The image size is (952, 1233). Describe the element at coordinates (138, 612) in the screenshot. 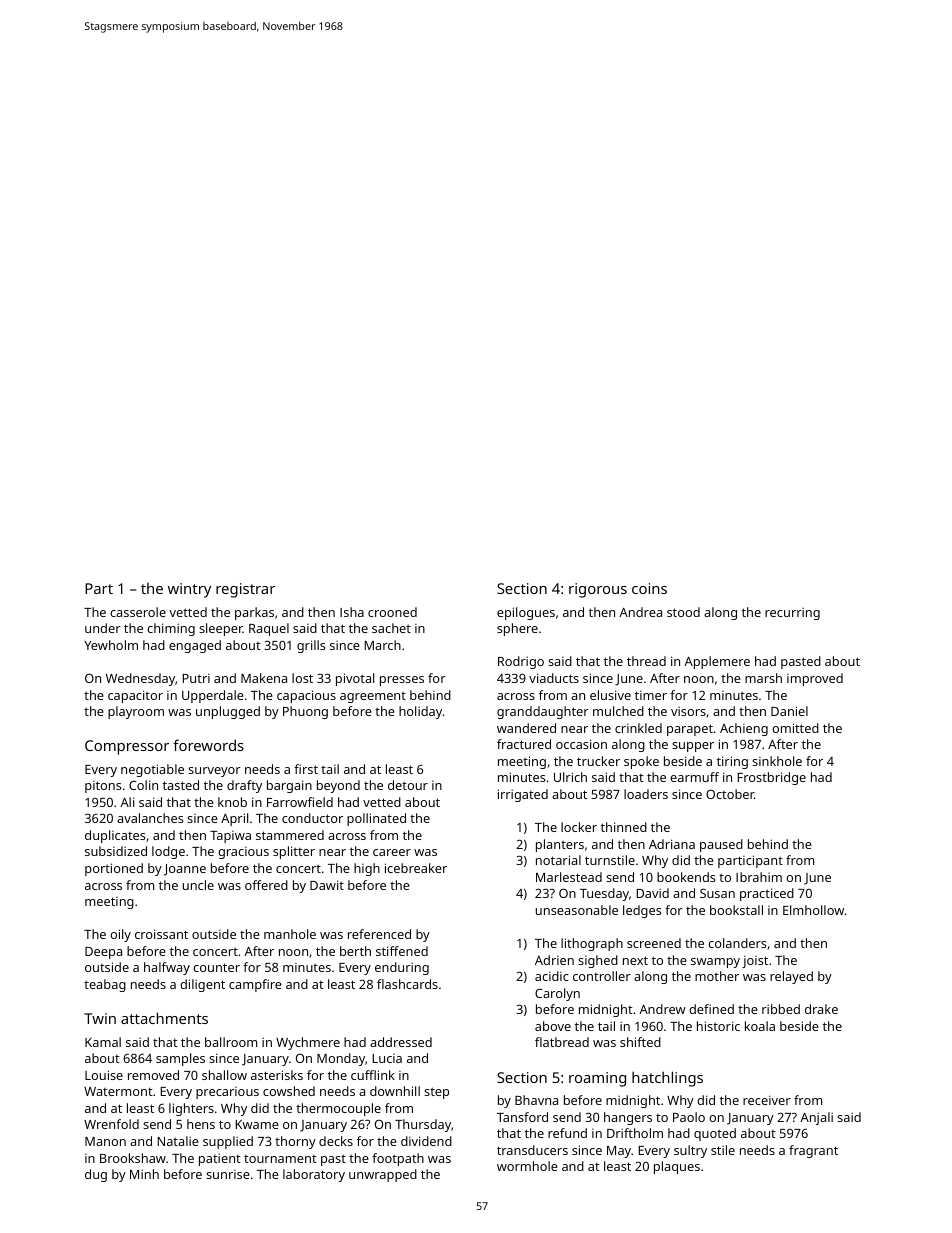

I see `casserole` at that location.
